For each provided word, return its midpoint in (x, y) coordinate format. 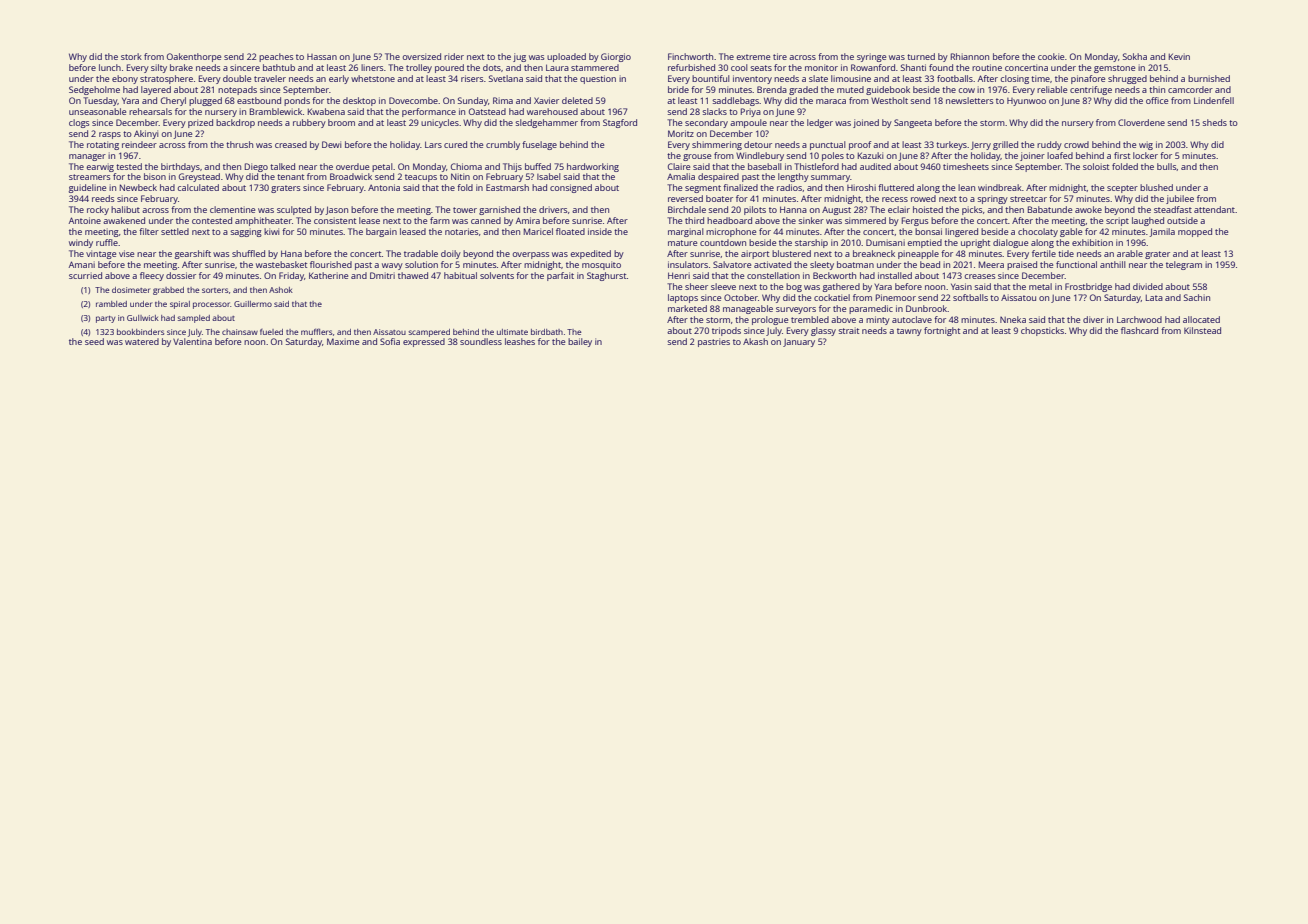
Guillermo (253, 304)
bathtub (279, 67)
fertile (1044, 253)
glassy (823, 331)
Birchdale (687, 209)
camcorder (1190, 89)
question (598, 79)
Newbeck (138, 187)
